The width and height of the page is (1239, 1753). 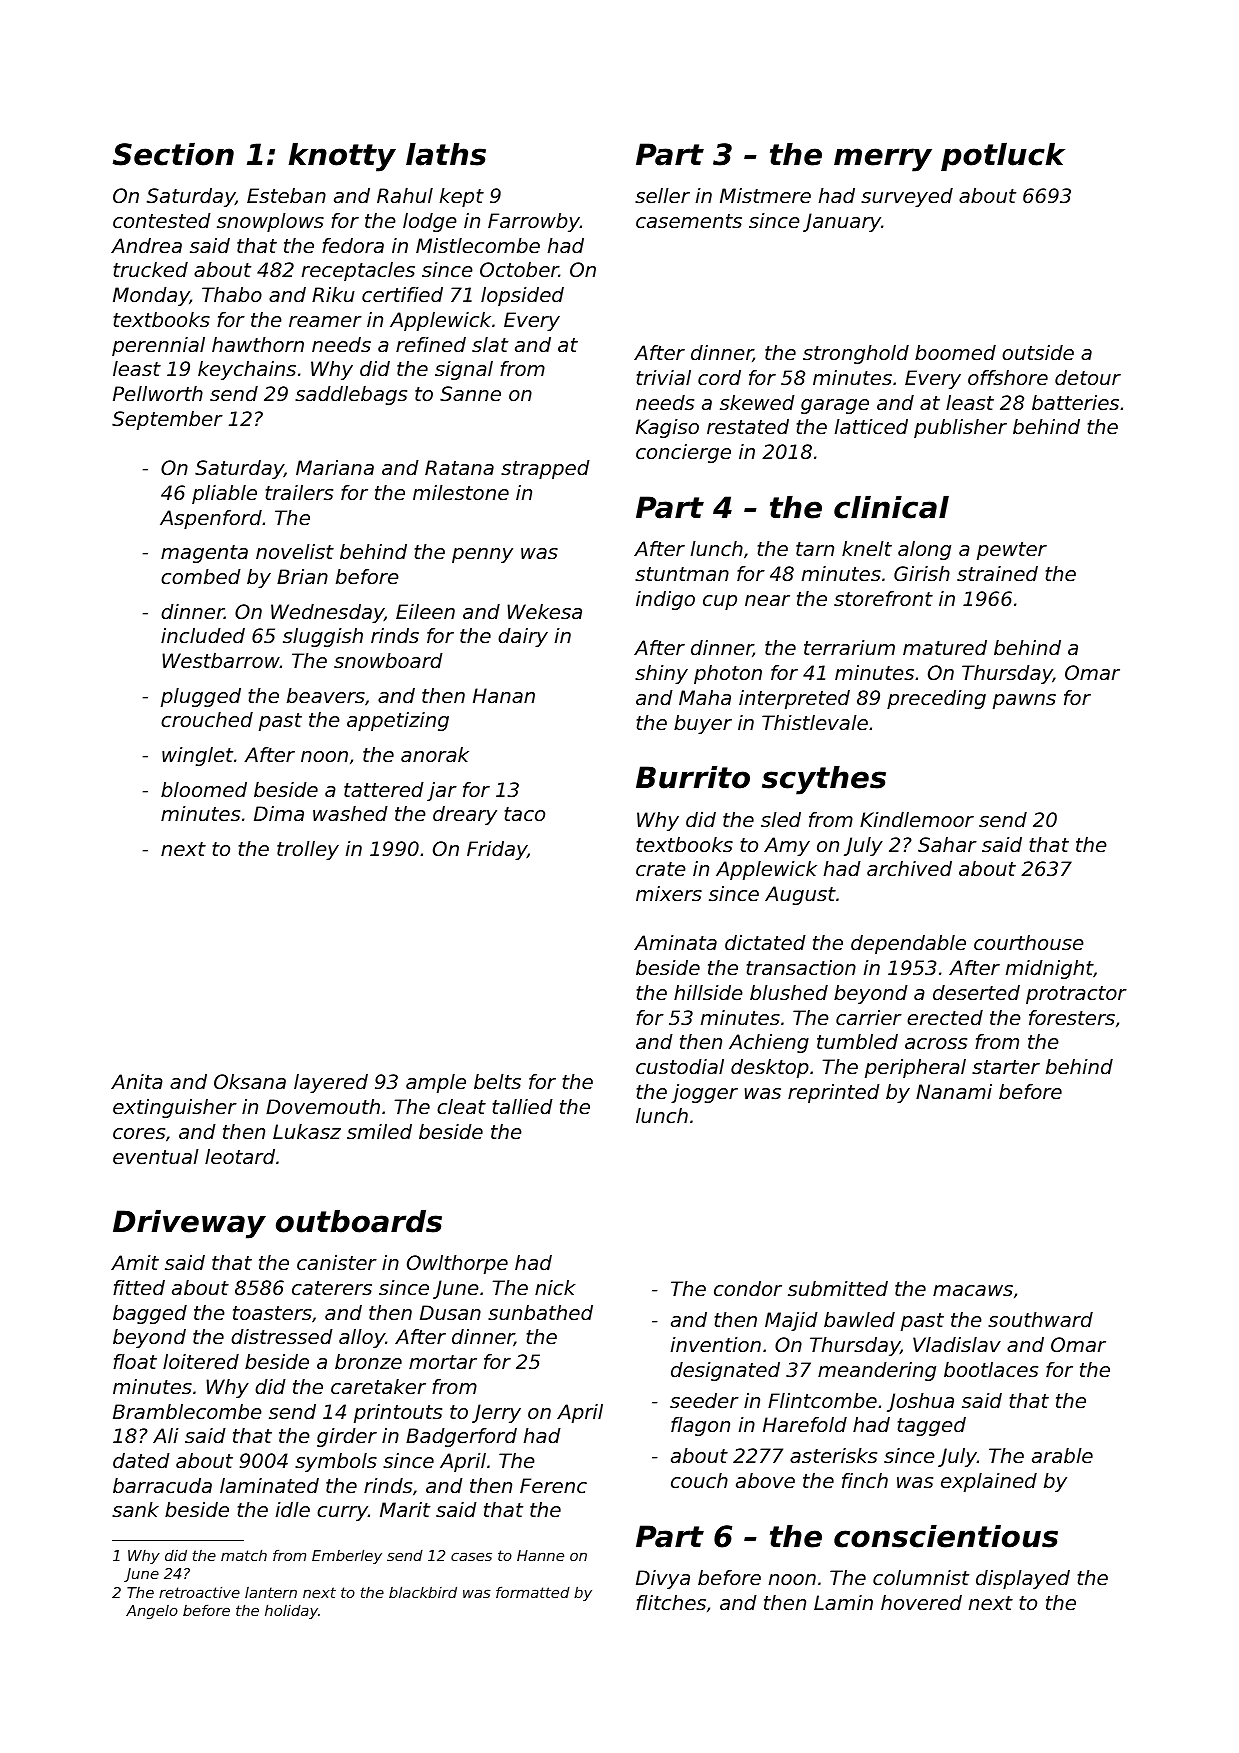 I want to click on stuntman, so click(x=682, y=574).
